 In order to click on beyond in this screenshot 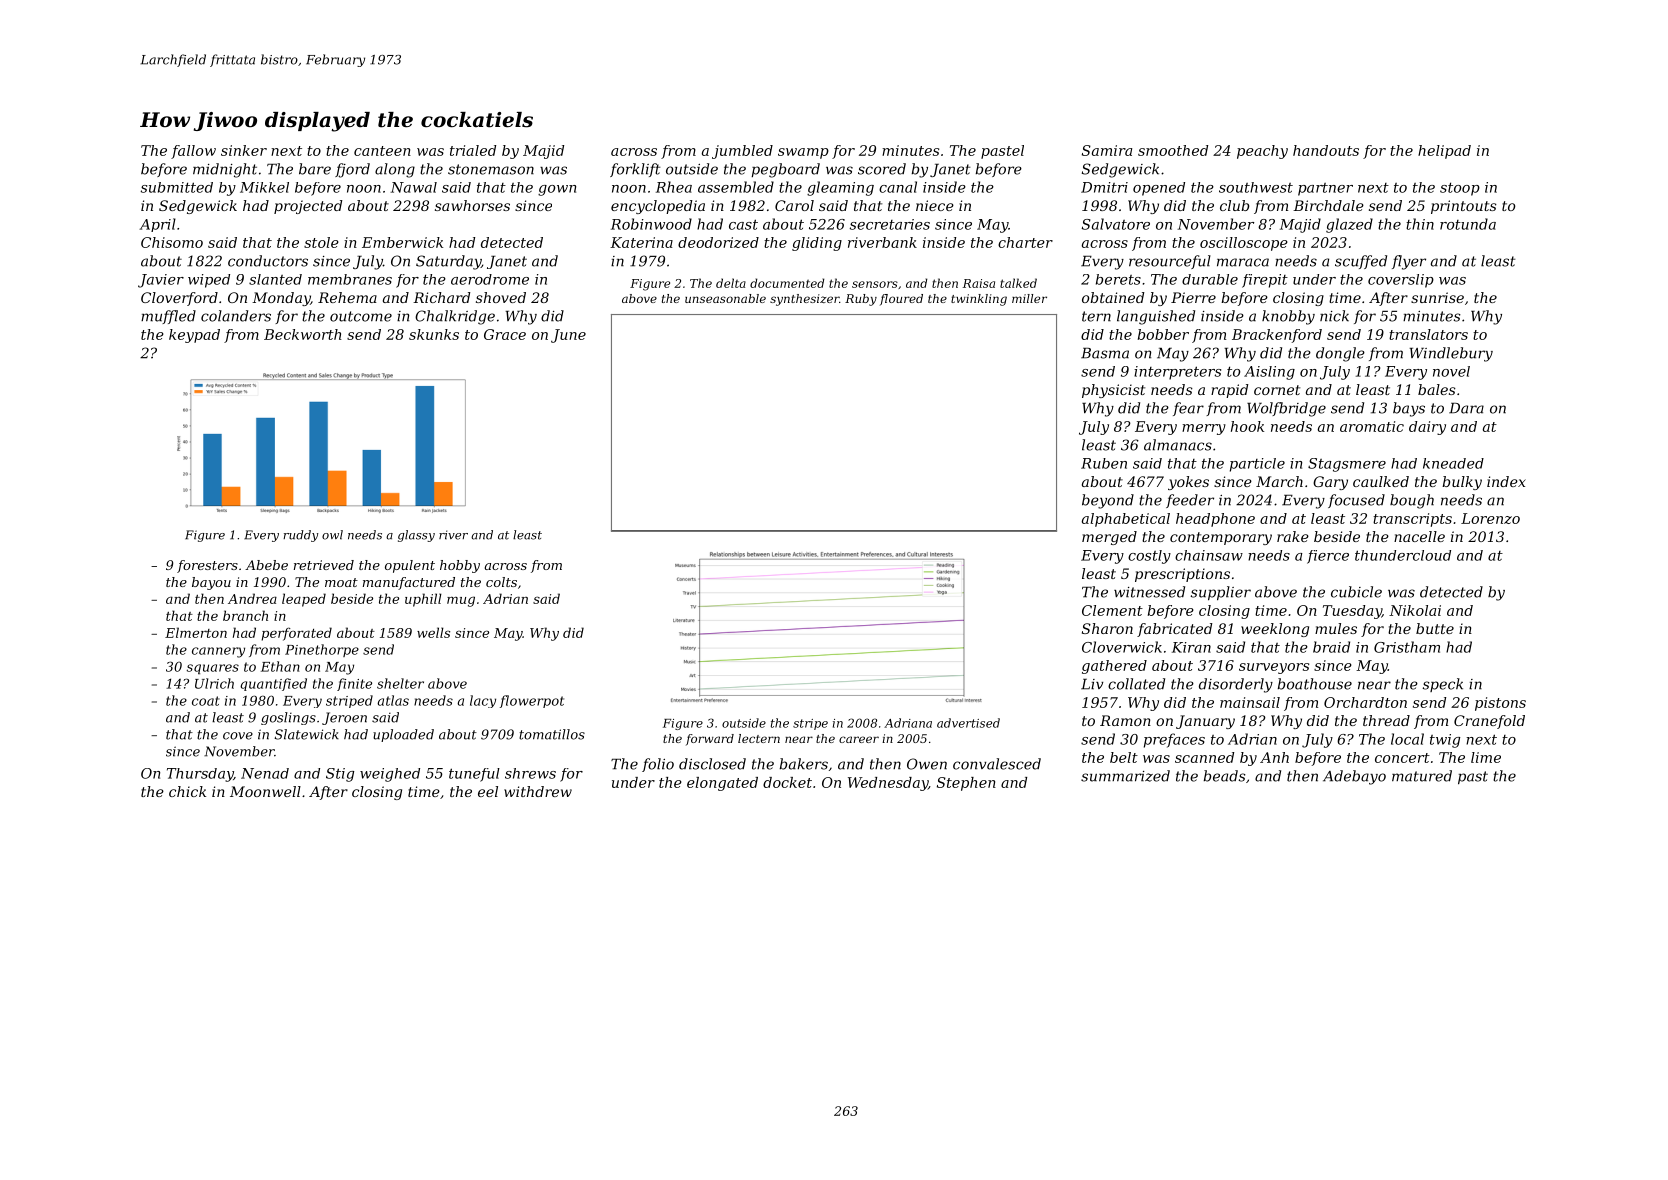, I will do `click(1108, 501)`.
